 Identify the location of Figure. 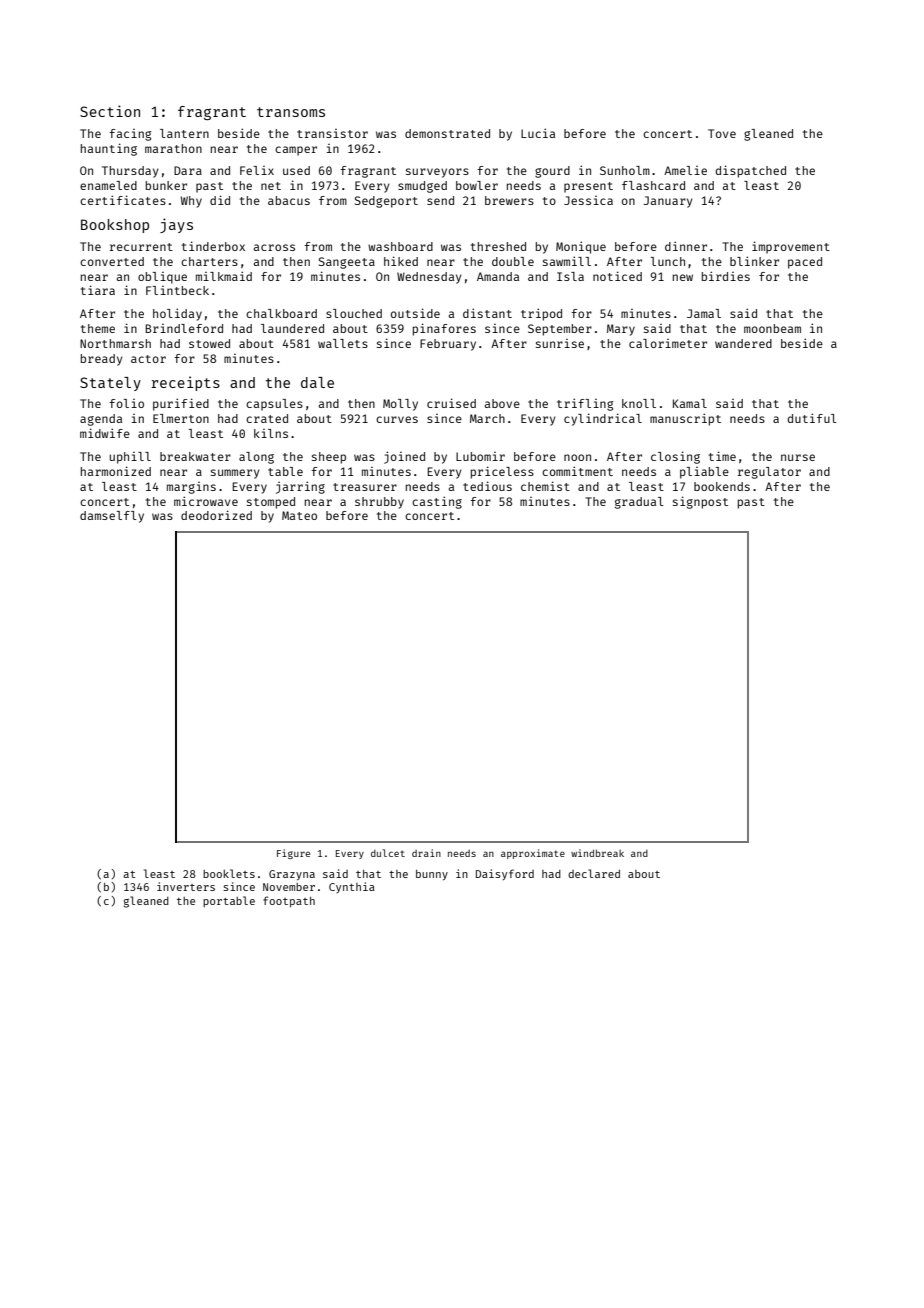
(293, 854).
